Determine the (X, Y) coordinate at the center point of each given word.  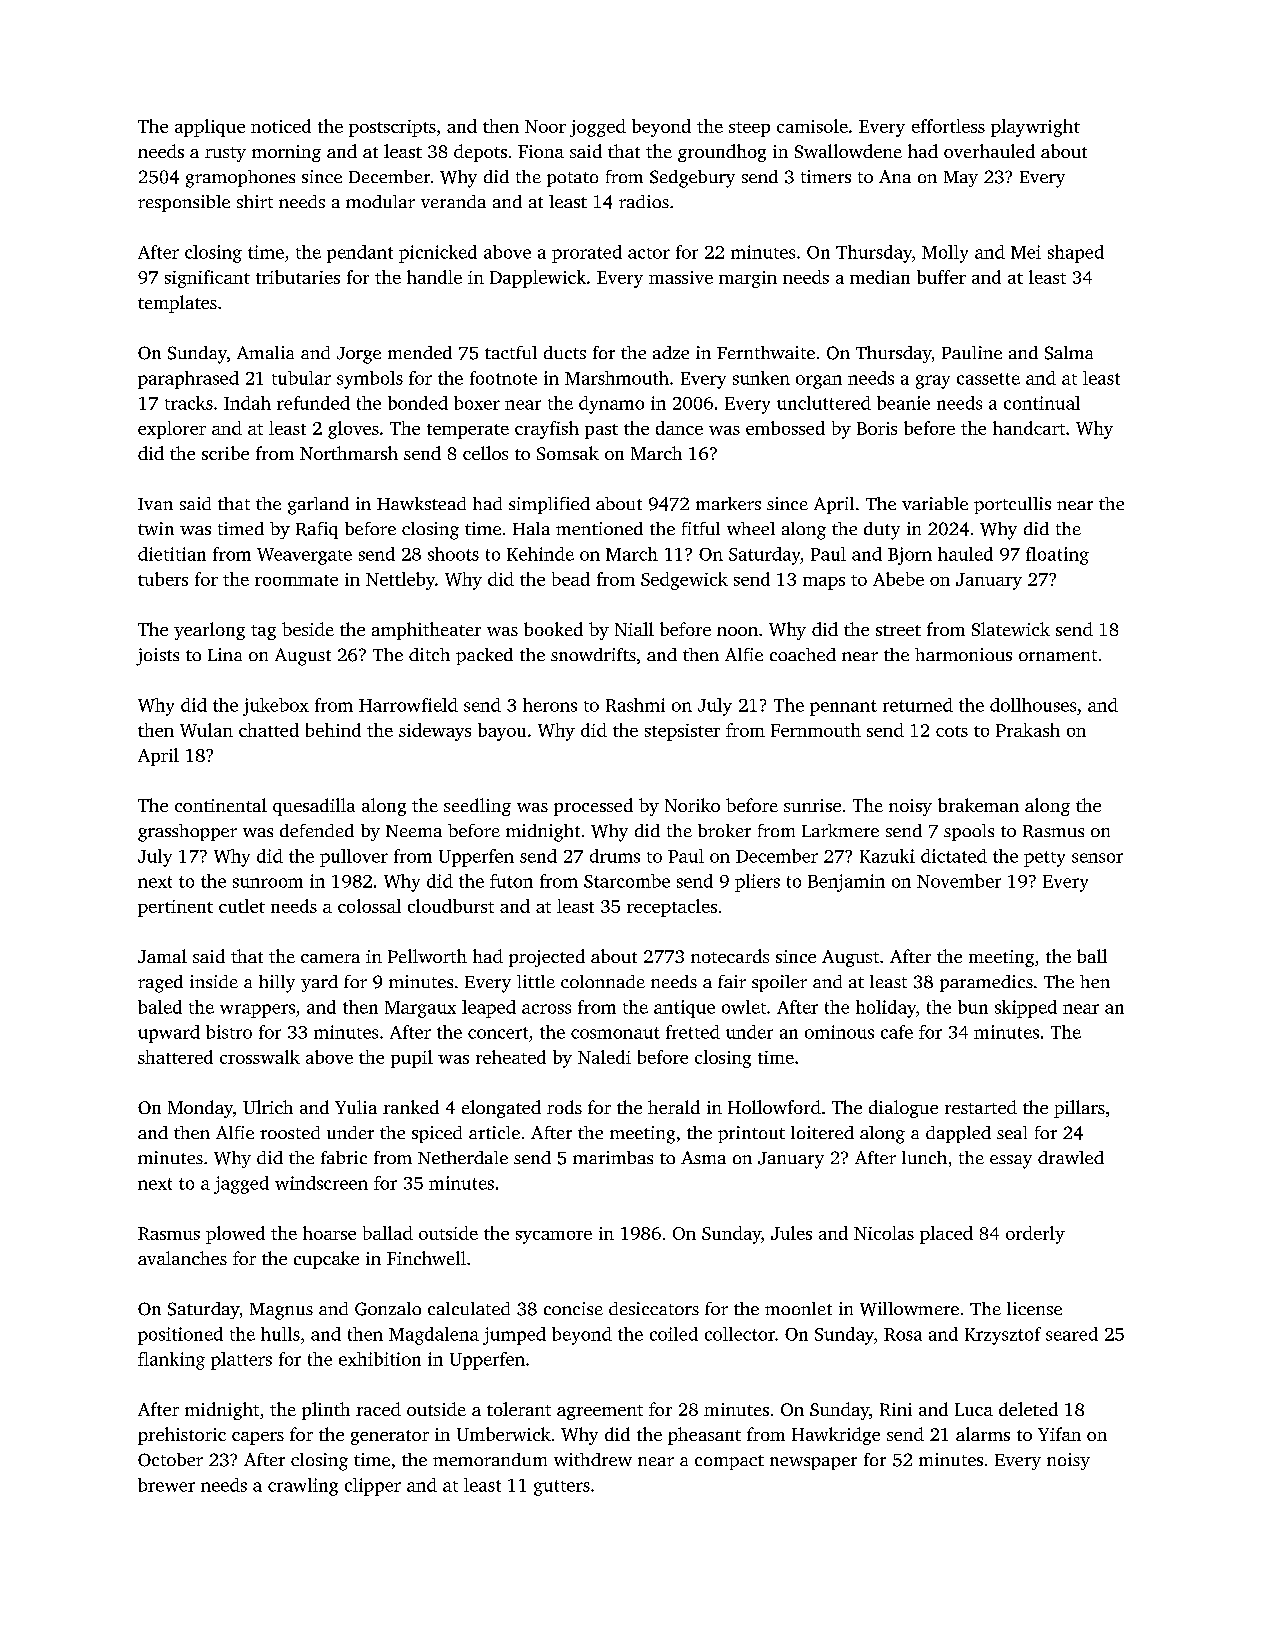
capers (258, 1438)
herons (550, 705)
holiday (886, 1009)
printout (751, 1134)
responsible (184, 203)
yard (319, 983)
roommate (296, 580)
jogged (598, 128)
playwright (1035, 128)
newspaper (813, 1463)
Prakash (1028, 730)
